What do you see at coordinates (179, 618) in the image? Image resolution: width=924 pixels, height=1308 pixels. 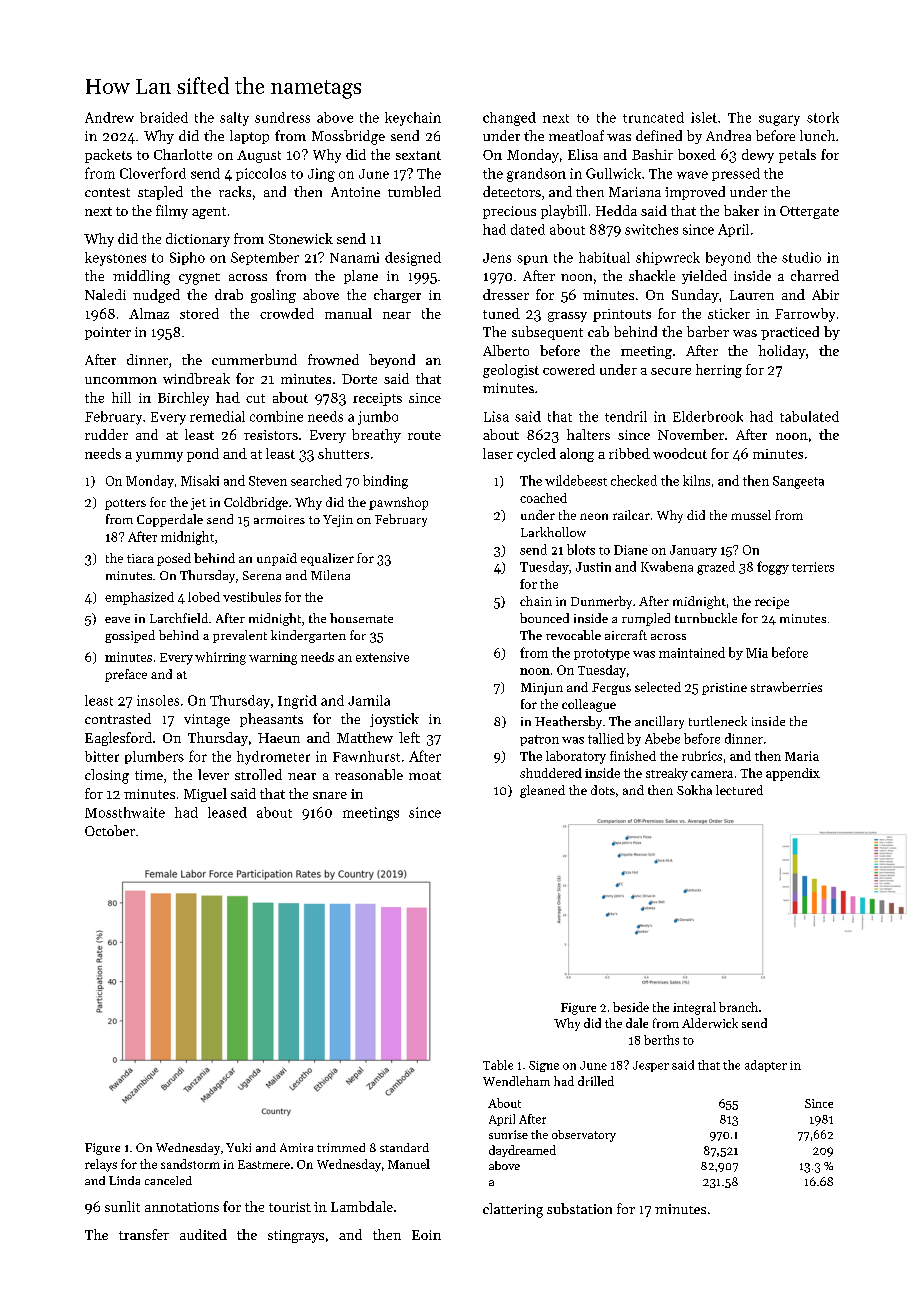 I see `Larchfield` at bounding box center [179, 618].
